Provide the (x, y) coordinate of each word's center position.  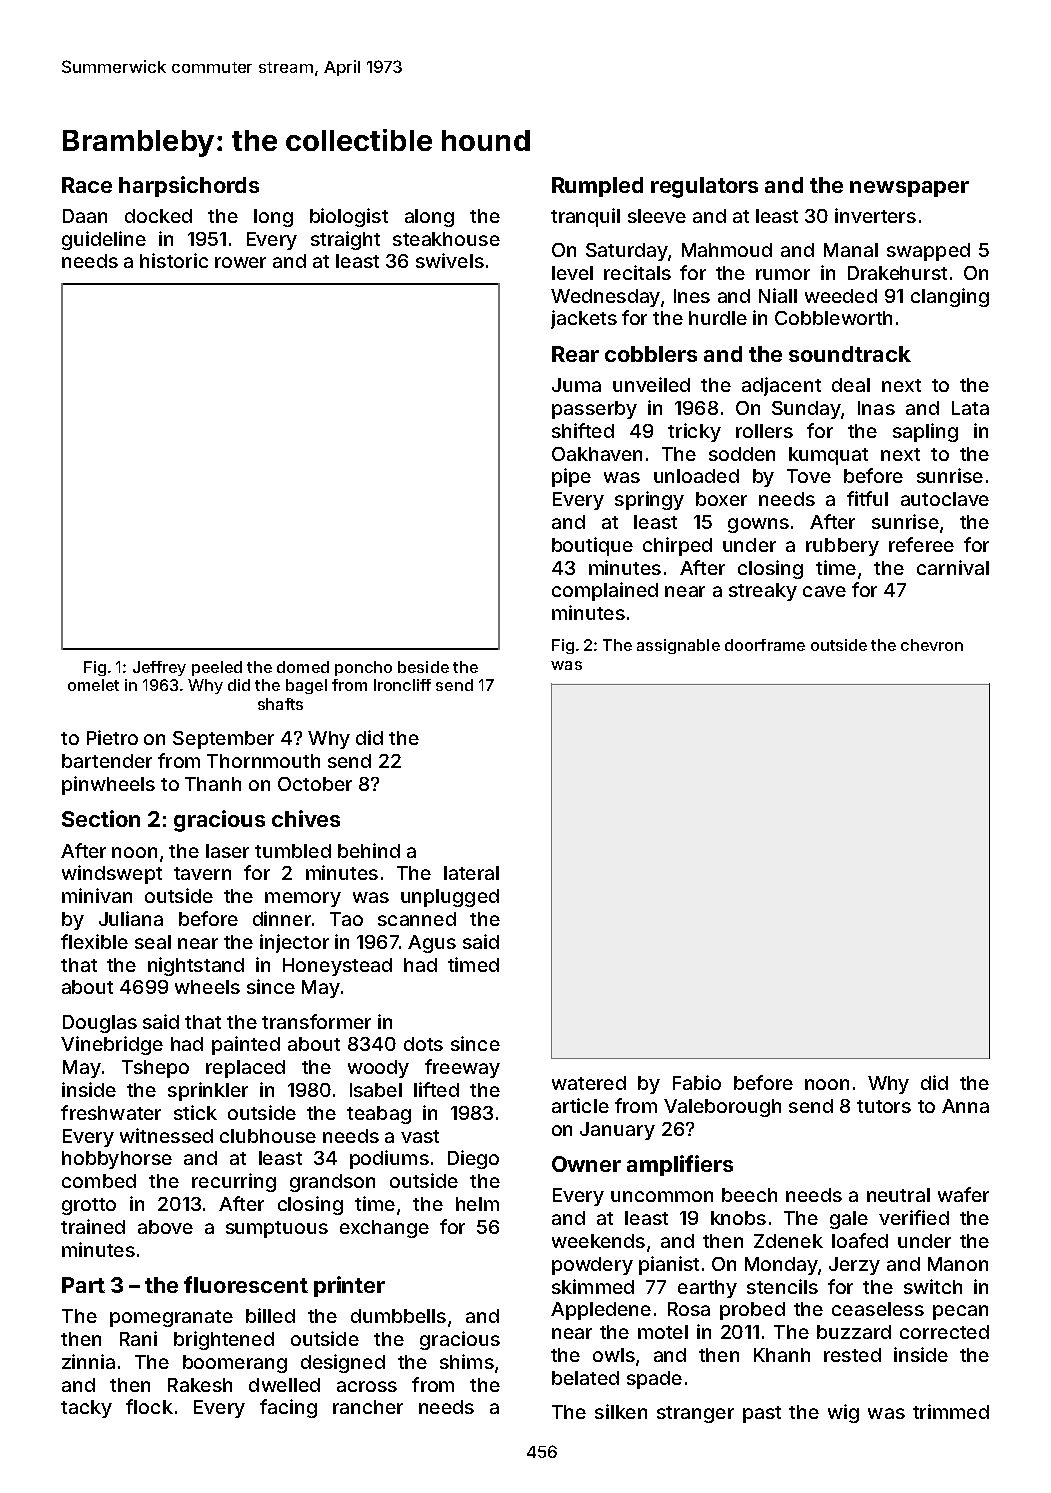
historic (174, 260)
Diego (473, 1159)
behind (369, 850)
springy (649, 500)
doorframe (765, 645)
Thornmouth (263, 761)
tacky (86, 1409)
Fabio (697, 1082)
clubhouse (268, 1136)
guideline (104, 240)
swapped (928, 252)
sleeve (657, 216)
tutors (884, 1106)
